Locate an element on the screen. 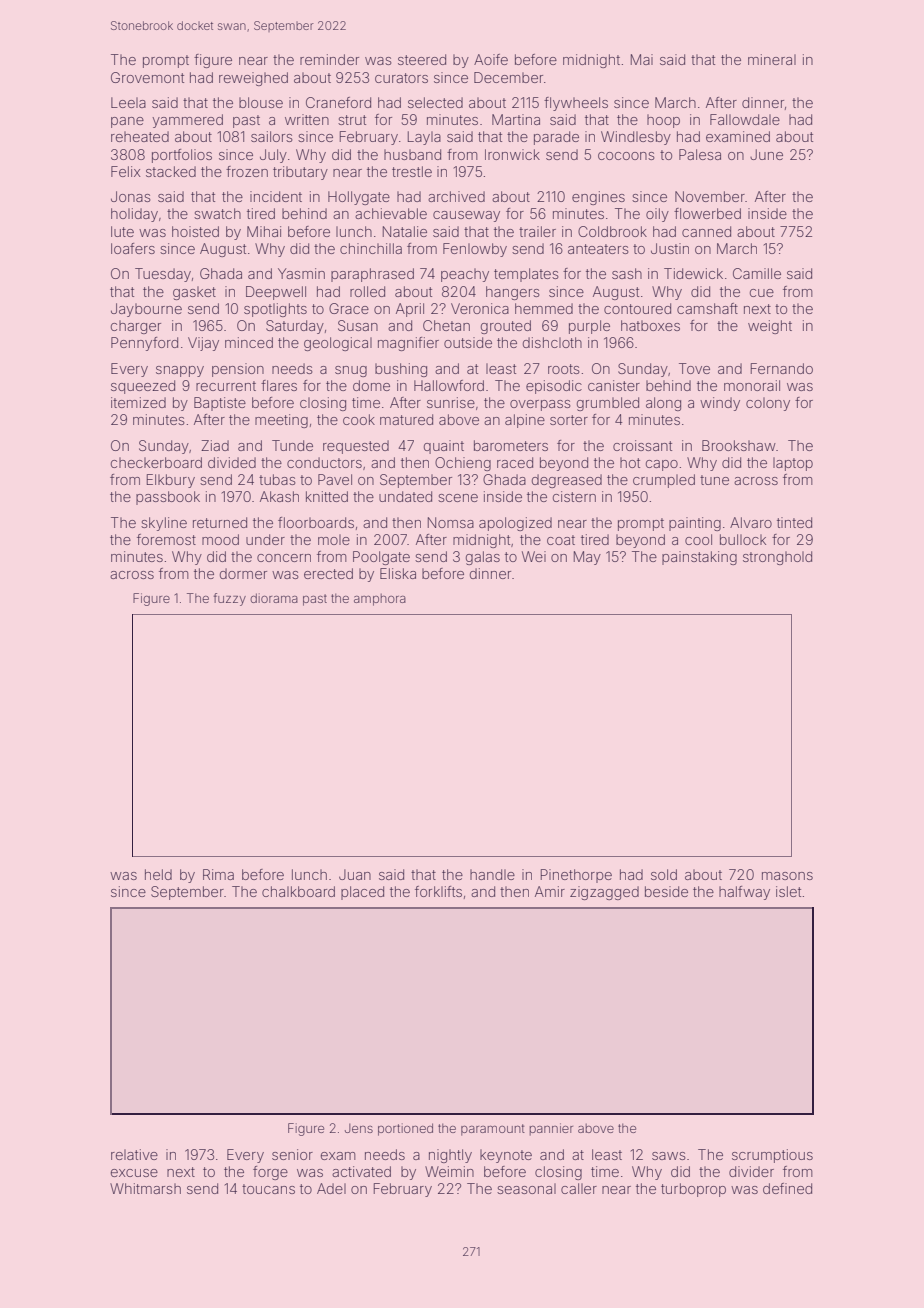 The image size is (924, 1308). Hallowford is located at coordinates (449, 385).
